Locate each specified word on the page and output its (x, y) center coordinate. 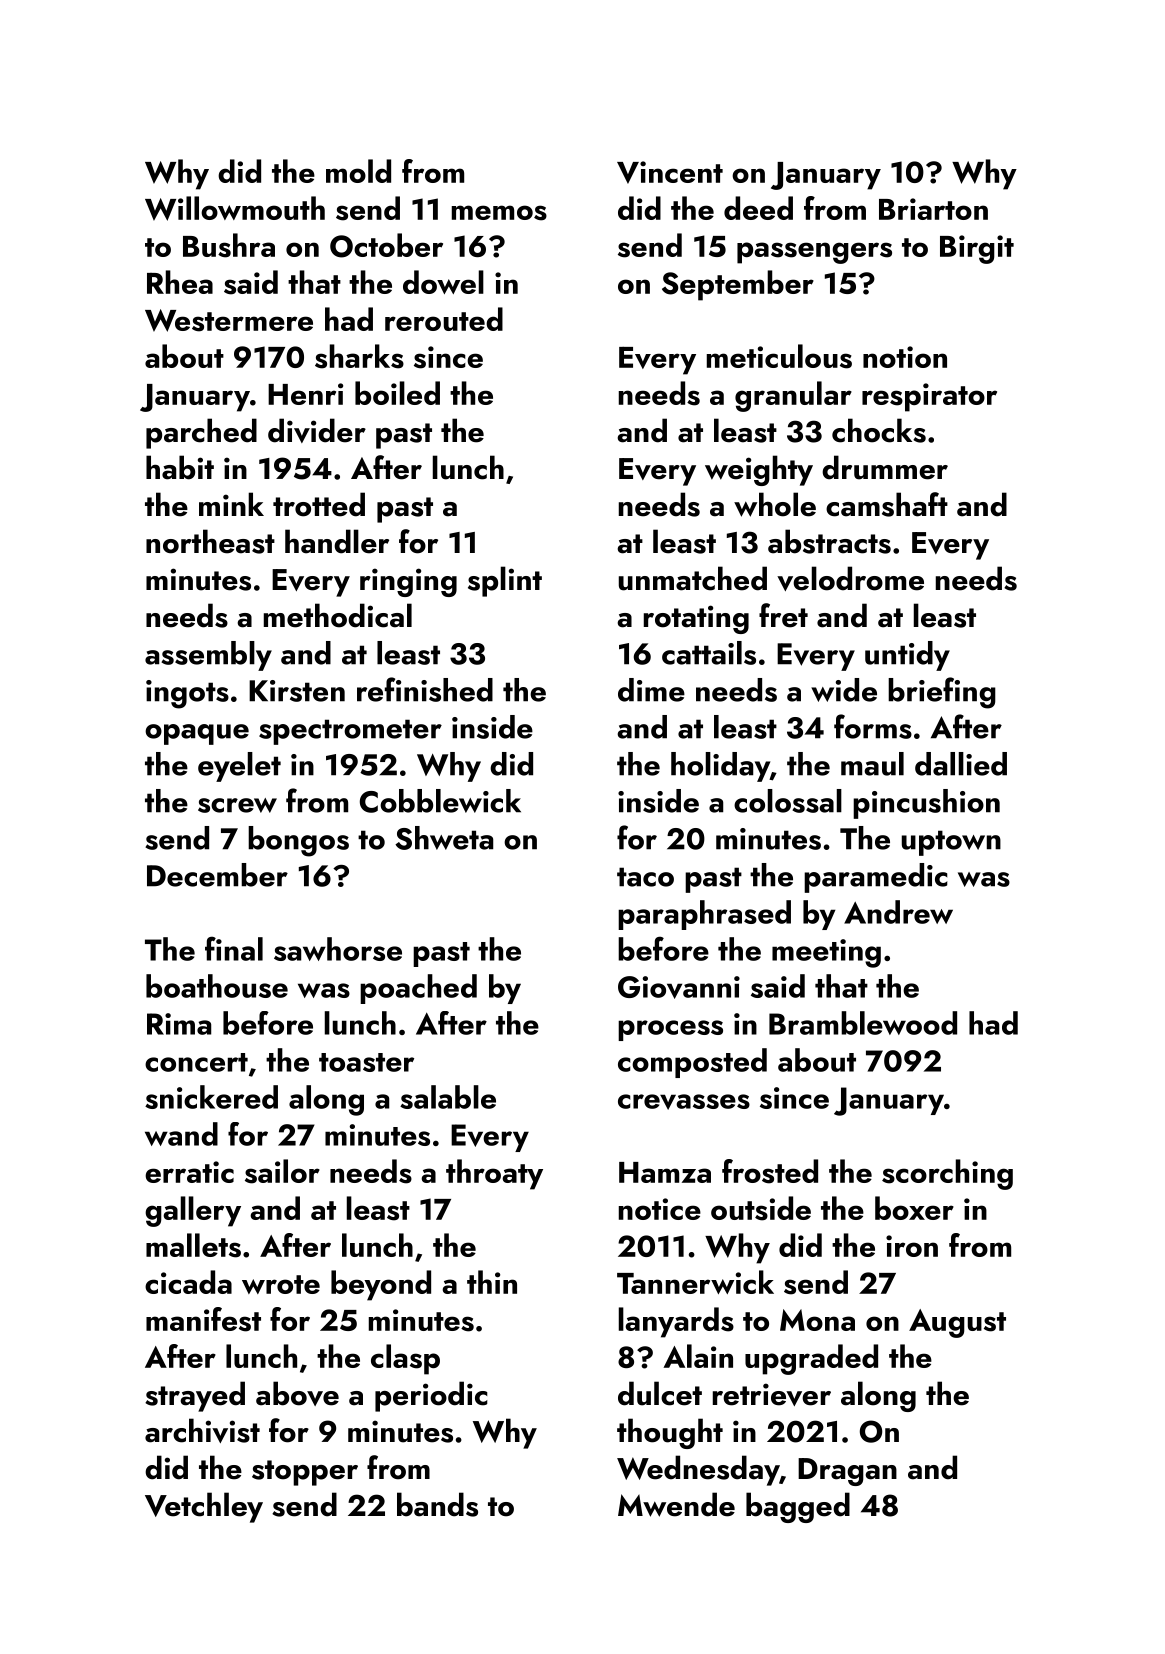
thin (492, 1282)
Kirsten (297, 691)
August (957, 1323)
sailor (282, 1171)
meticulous (779, 356)
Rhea (180, 282)
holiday (720, 767)
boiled (397, 393)
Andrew (898, 912)
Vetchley (204, 1507)
